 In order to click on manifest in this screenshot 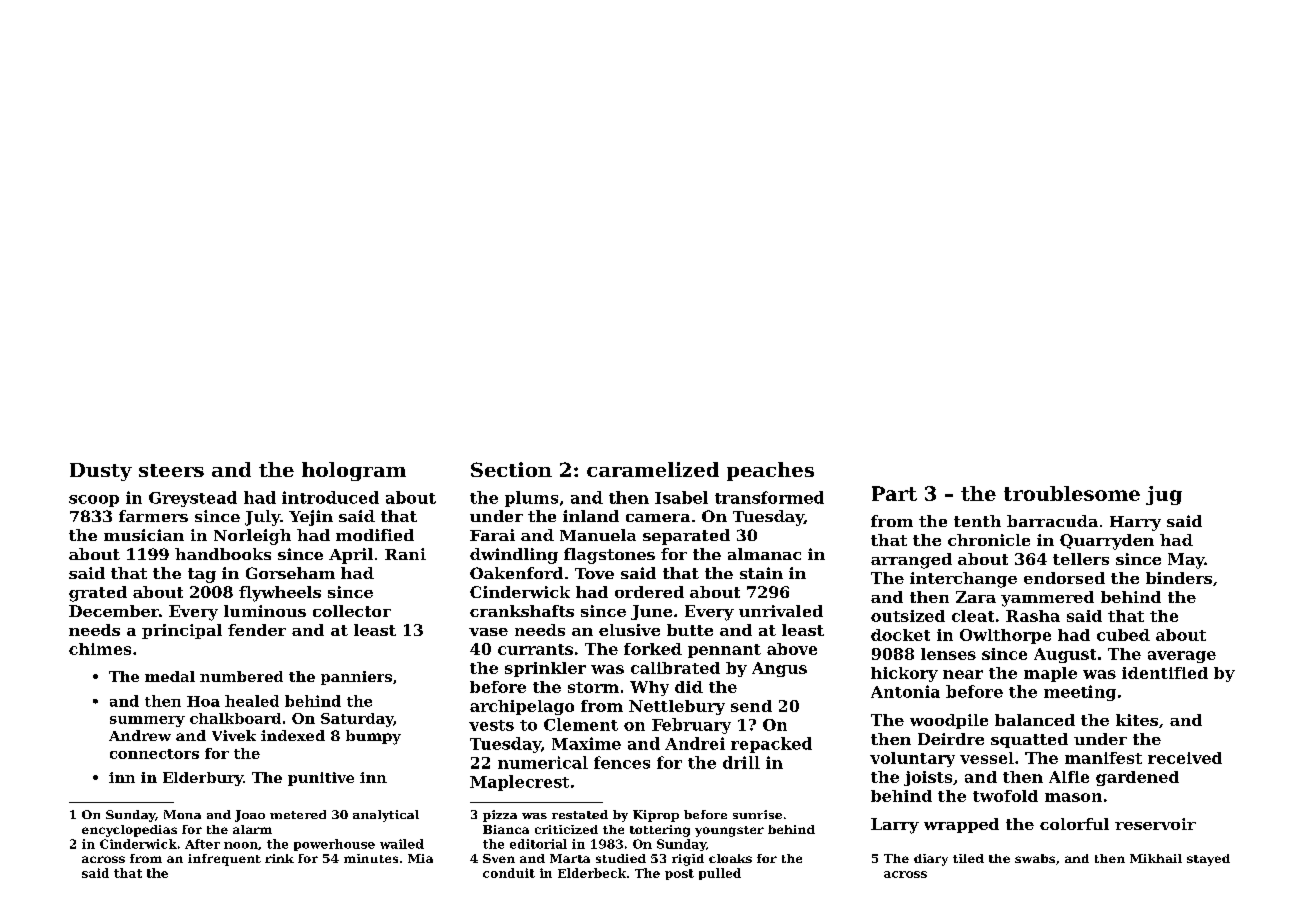, I will do `click(1103, 758)`.
